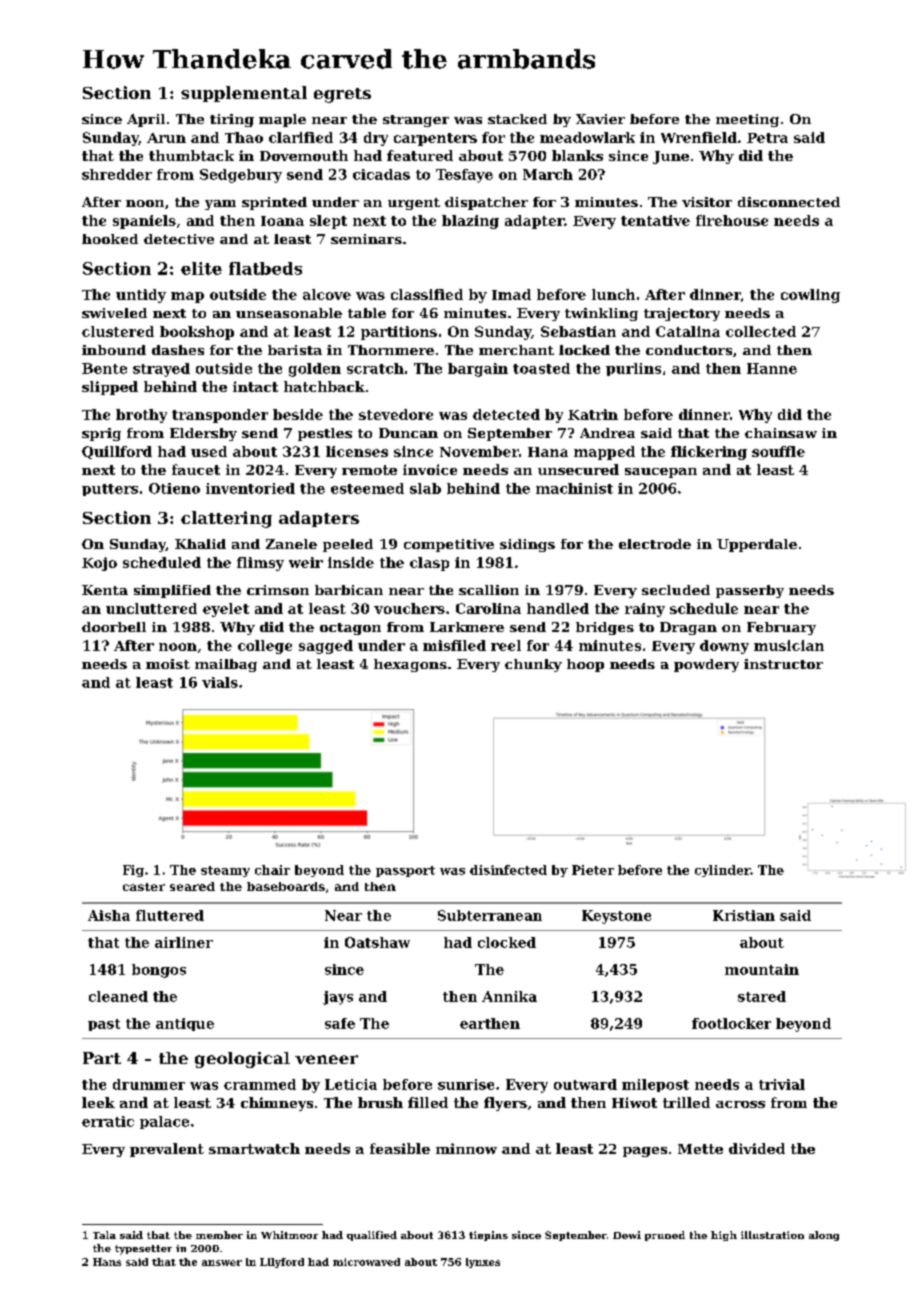  I want to click on caster, so click(144, 887).
